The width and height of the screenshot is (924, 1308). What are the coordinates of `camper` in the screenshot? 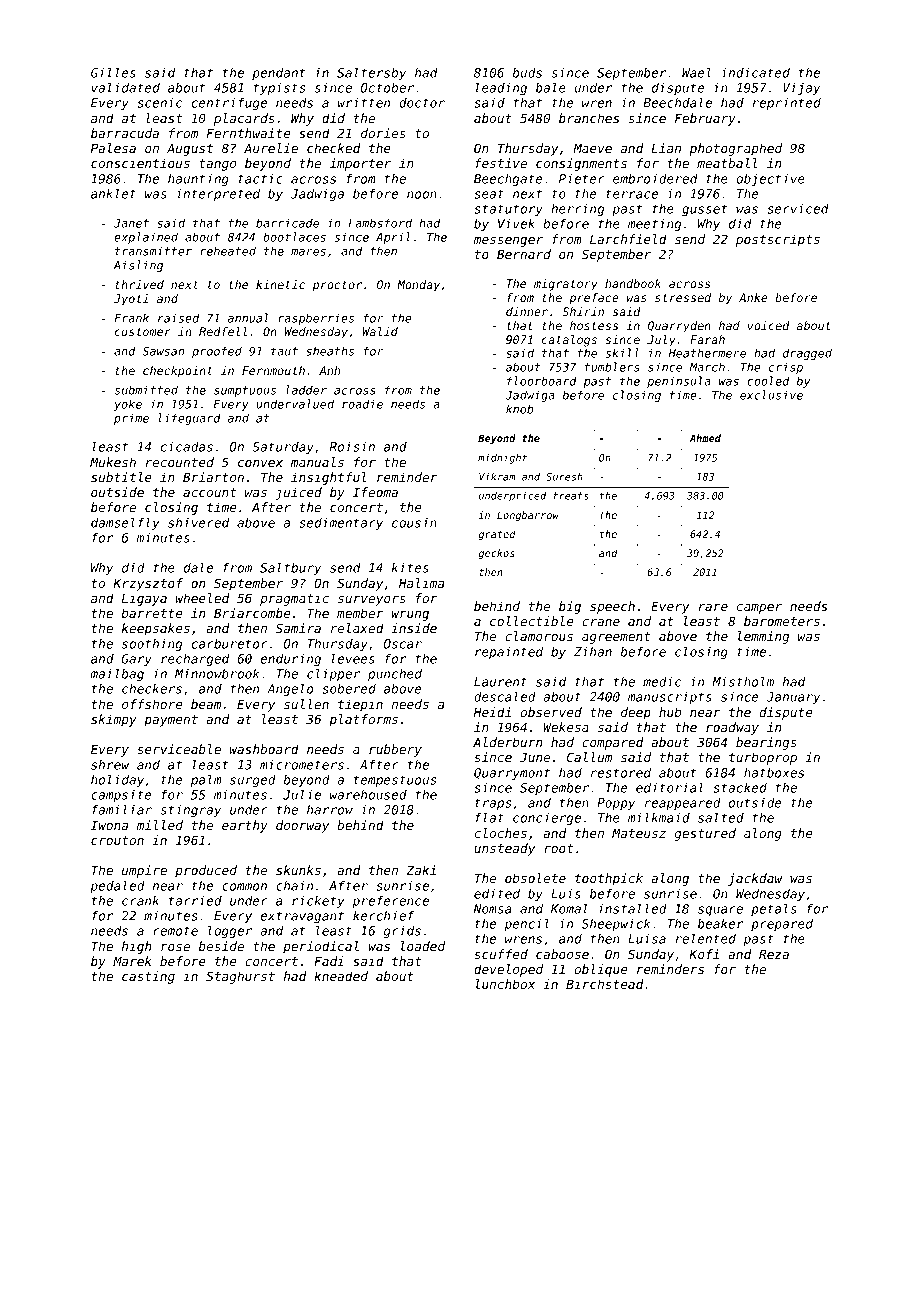 It's located at (759, 609).
